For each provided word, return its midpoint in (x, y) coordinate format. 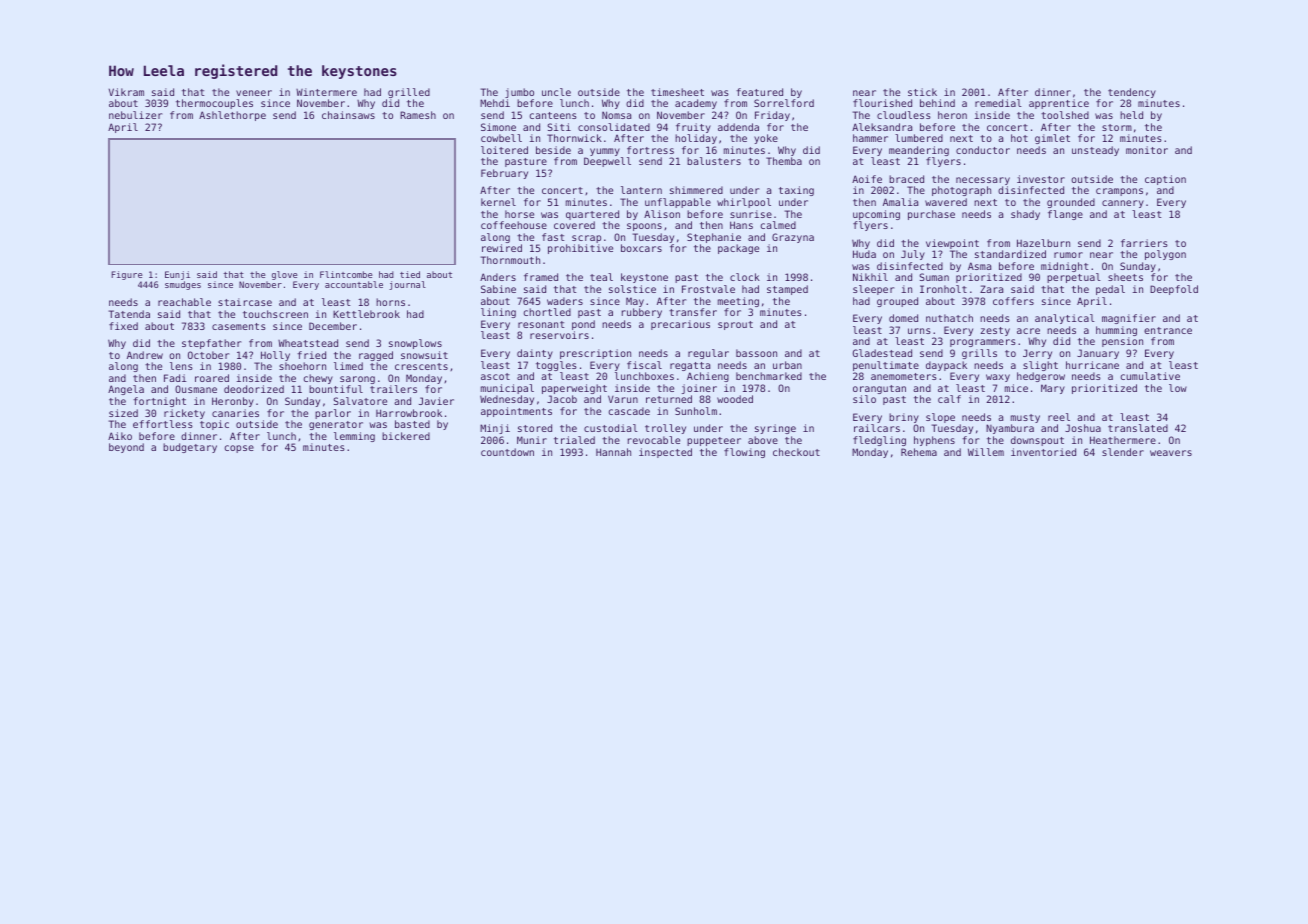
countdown (507, 452)
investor (1041, 179)
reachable (184, 302)
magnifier (1129, 319)
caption (1165, 180)
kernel (498, 202)
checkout (796, 452)
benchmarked (769, 376)
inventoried (1043, 452)
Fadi (175, 378)
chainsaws (348, 115)
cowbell (501, 138)
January (1098, 354)
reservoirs (559, 335)
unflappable (678, 203)
